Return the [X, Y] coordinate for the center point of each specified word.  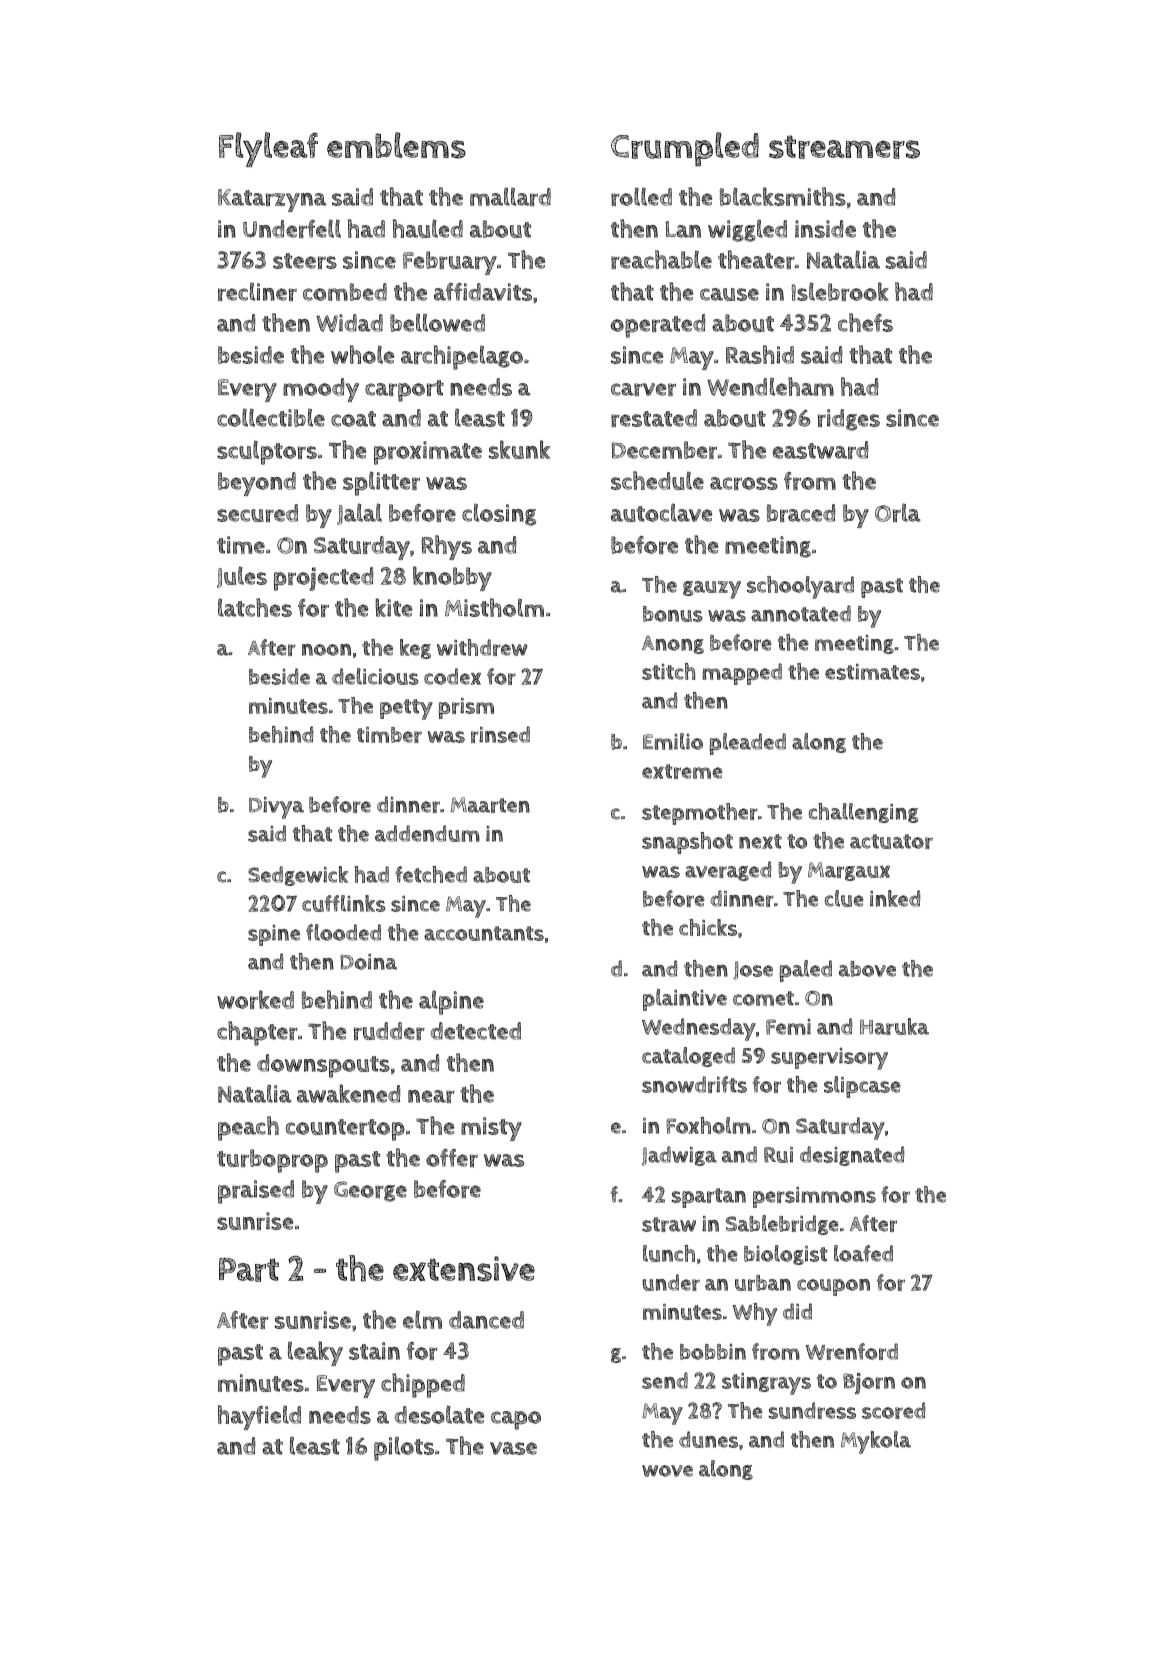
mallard [510, 196]
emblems [396, 145]
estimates [872, 672]
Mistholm [494, 607]
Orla [897, 512]
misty [491, 1129]
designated [852, 1156]
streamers [844, 147]
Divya [276, 808]
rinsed [500, 734]
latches [255, 607]
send [665, 1380]
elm [422, 1319]
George [370, 1191]
